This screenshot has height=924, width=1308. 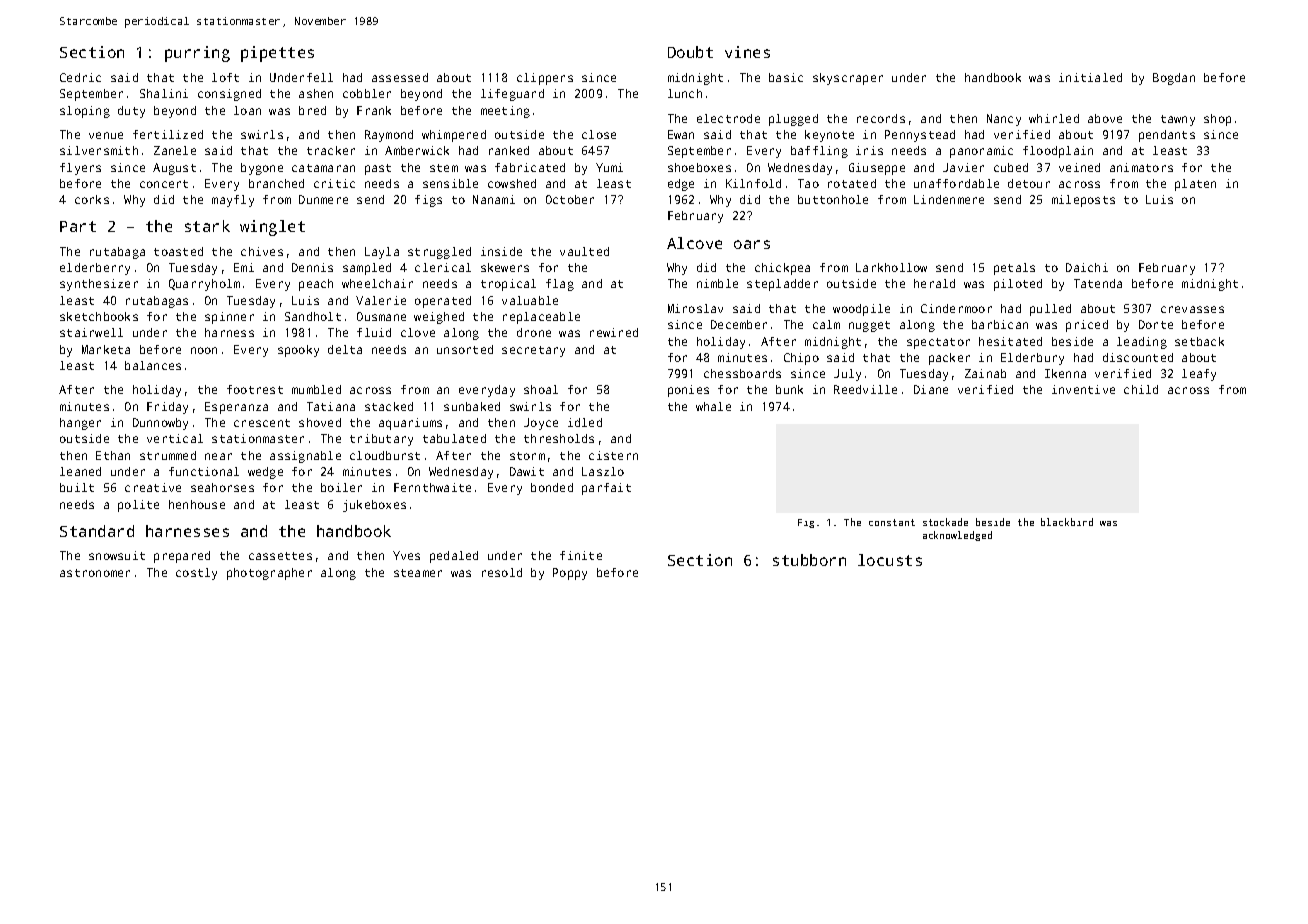 I want to click on sampled, so click(x=367, y=269).
